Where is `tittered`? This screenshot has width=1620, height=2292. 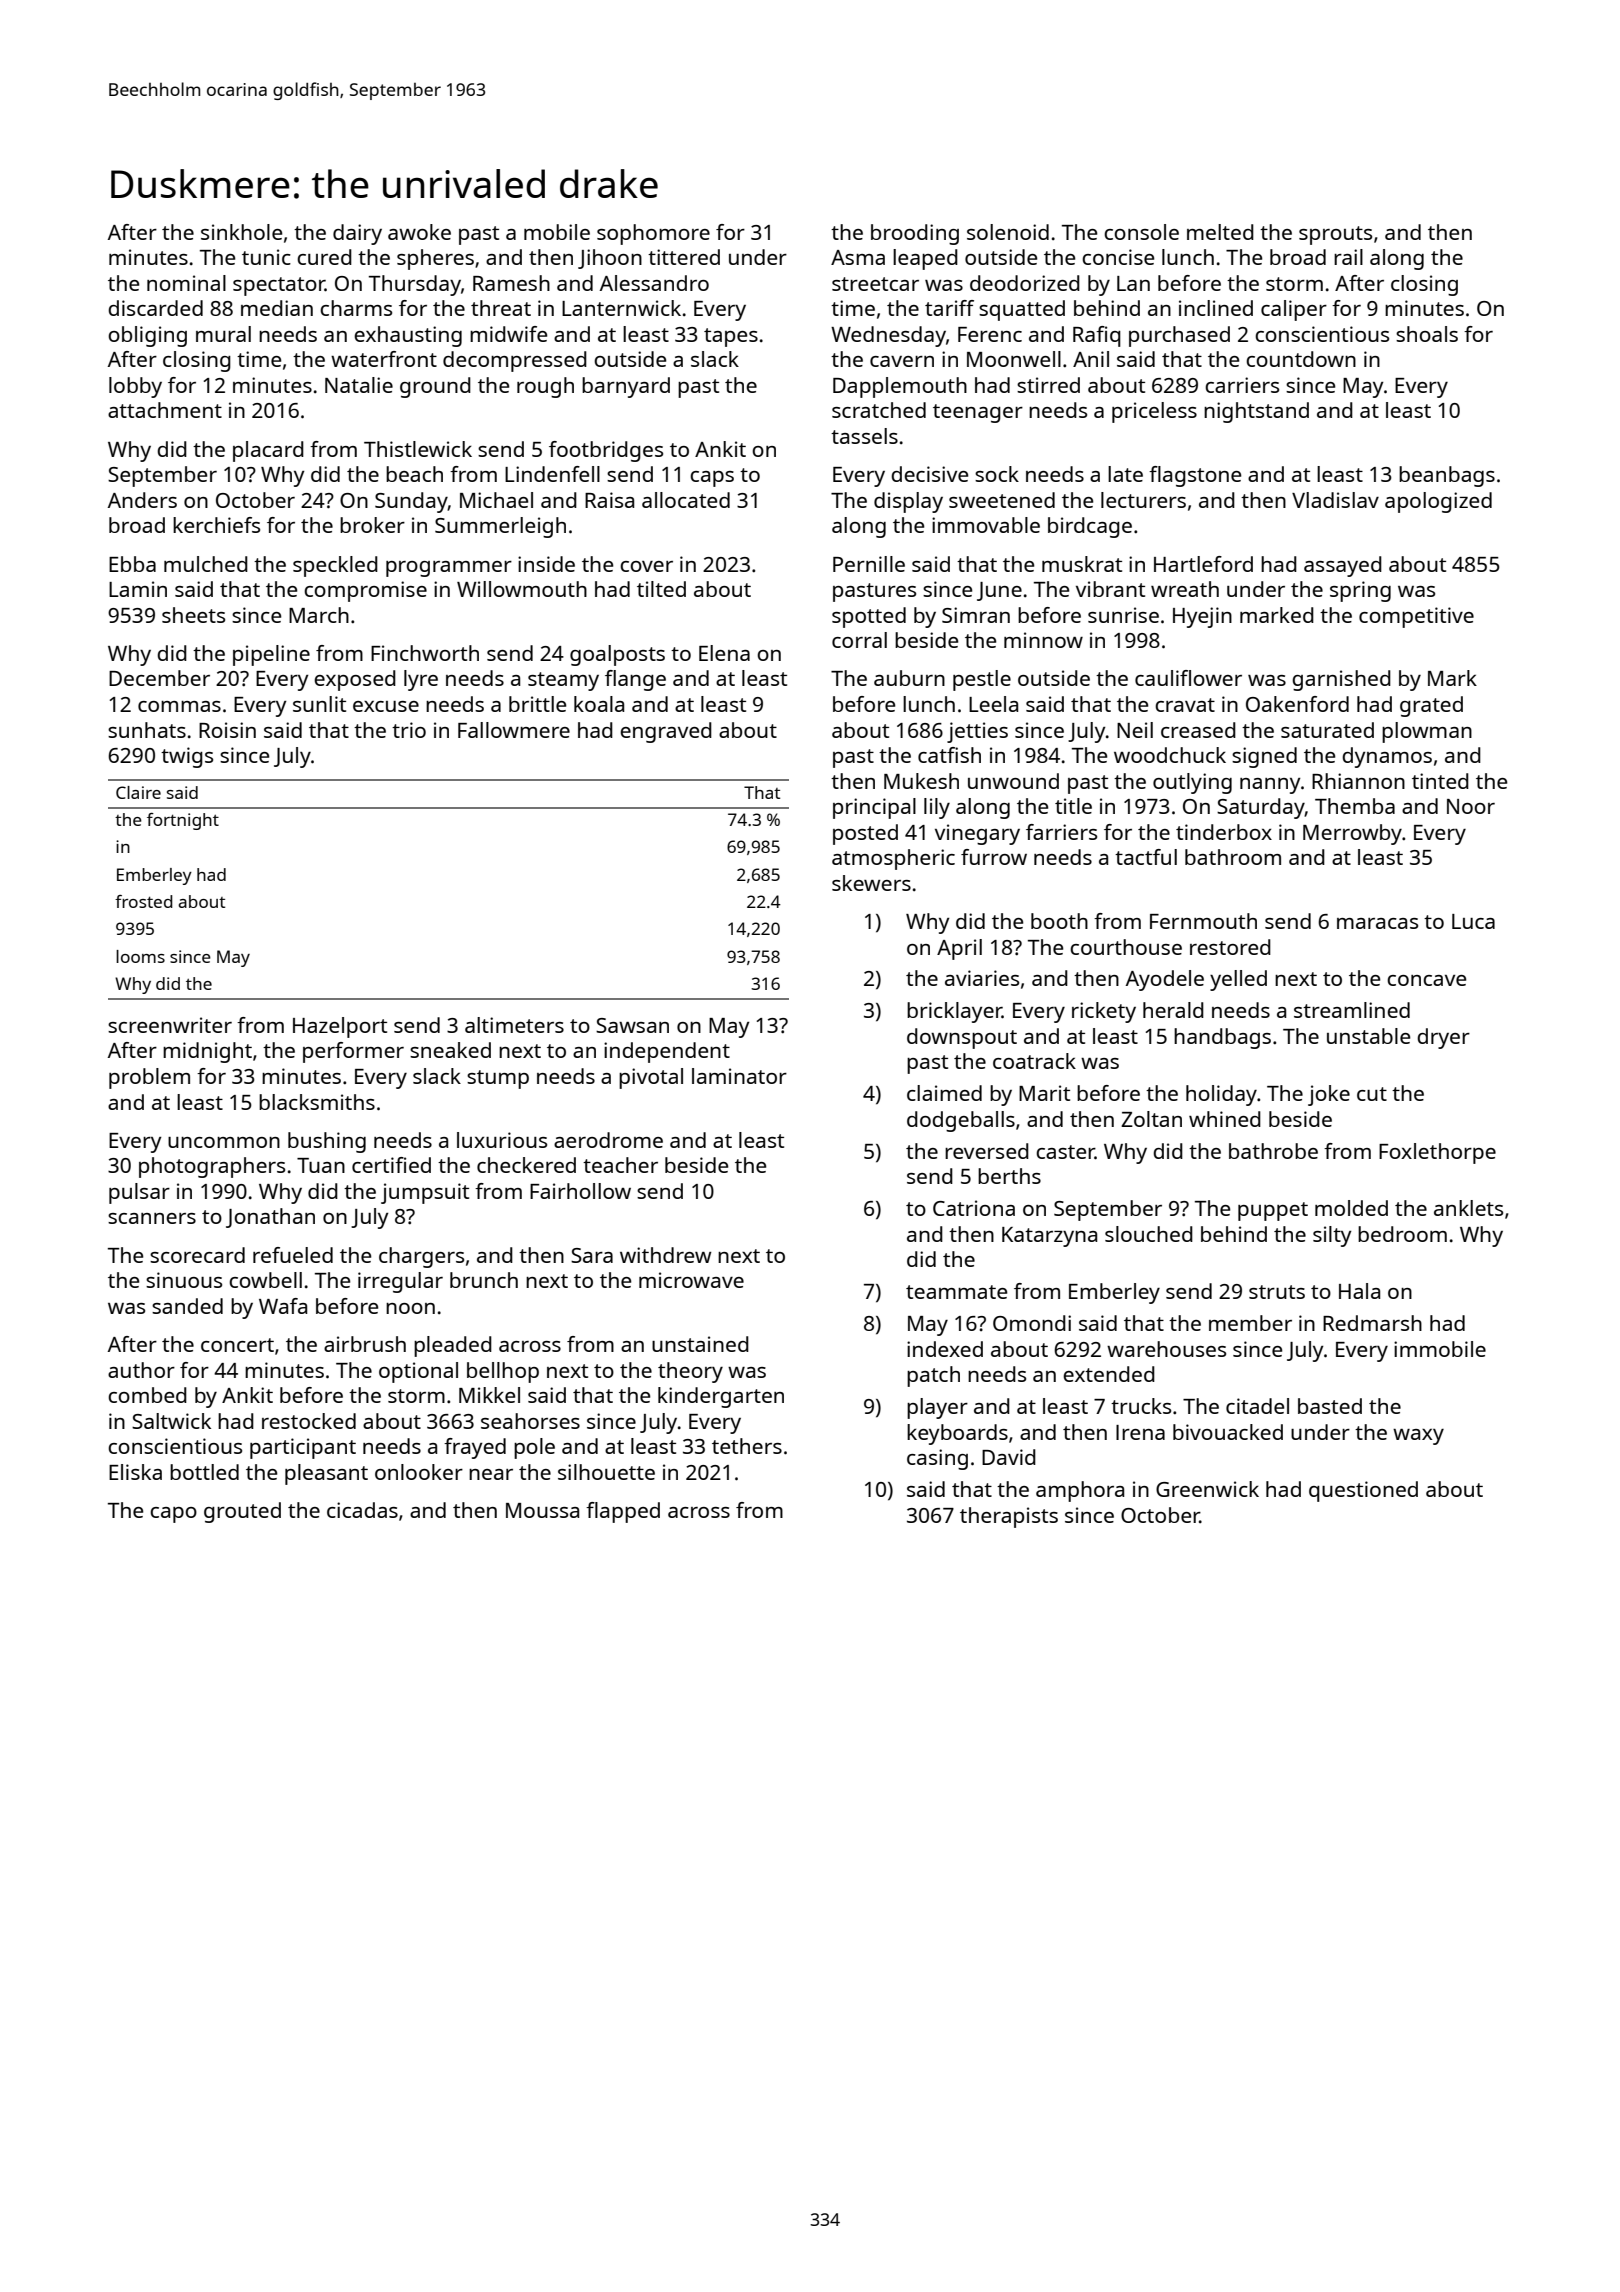
tittered is located at coordinates (684, 257).
